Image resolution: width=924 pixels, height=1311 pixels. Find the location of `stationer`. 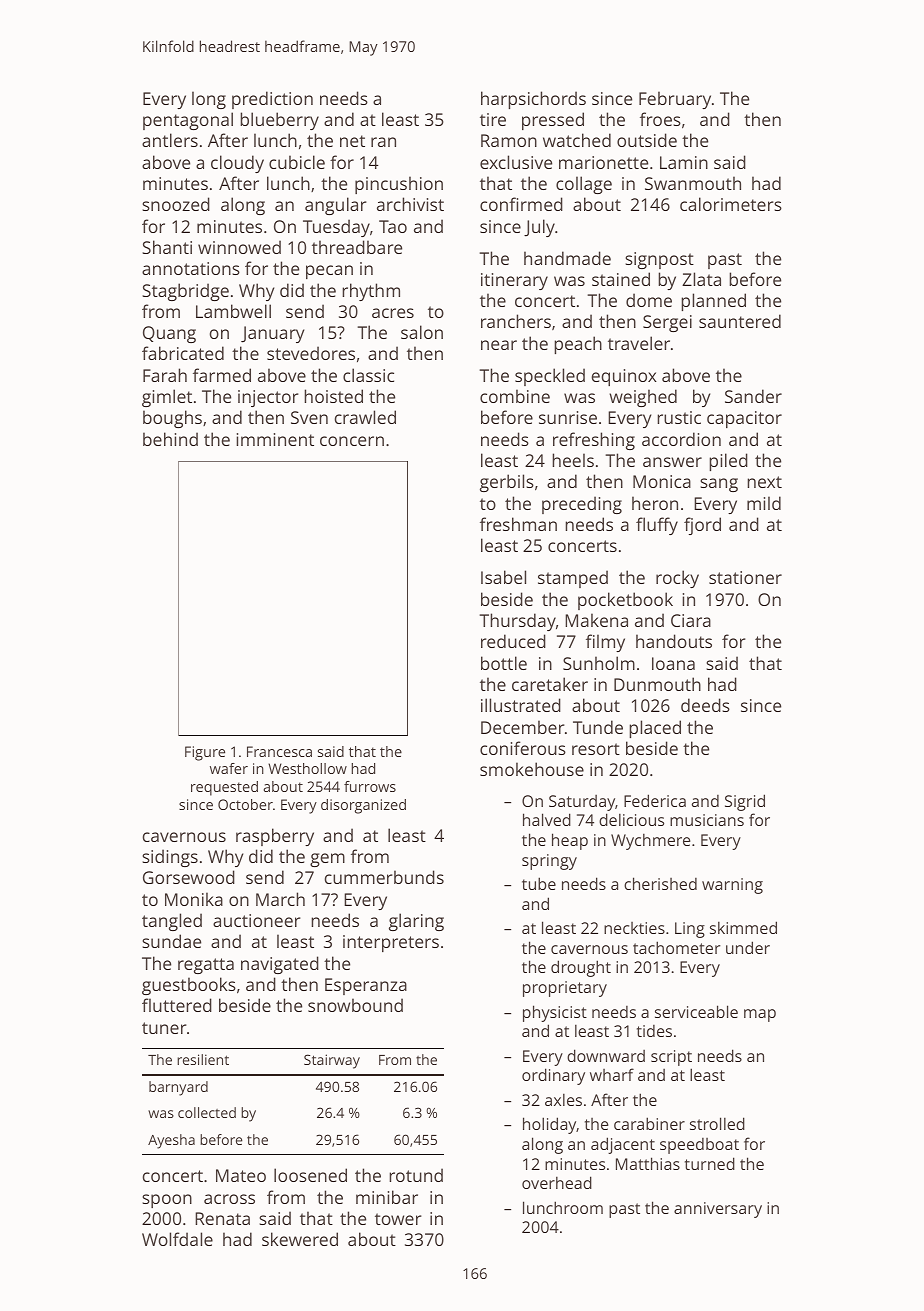

stationer is located at coordinates (745, 577).
